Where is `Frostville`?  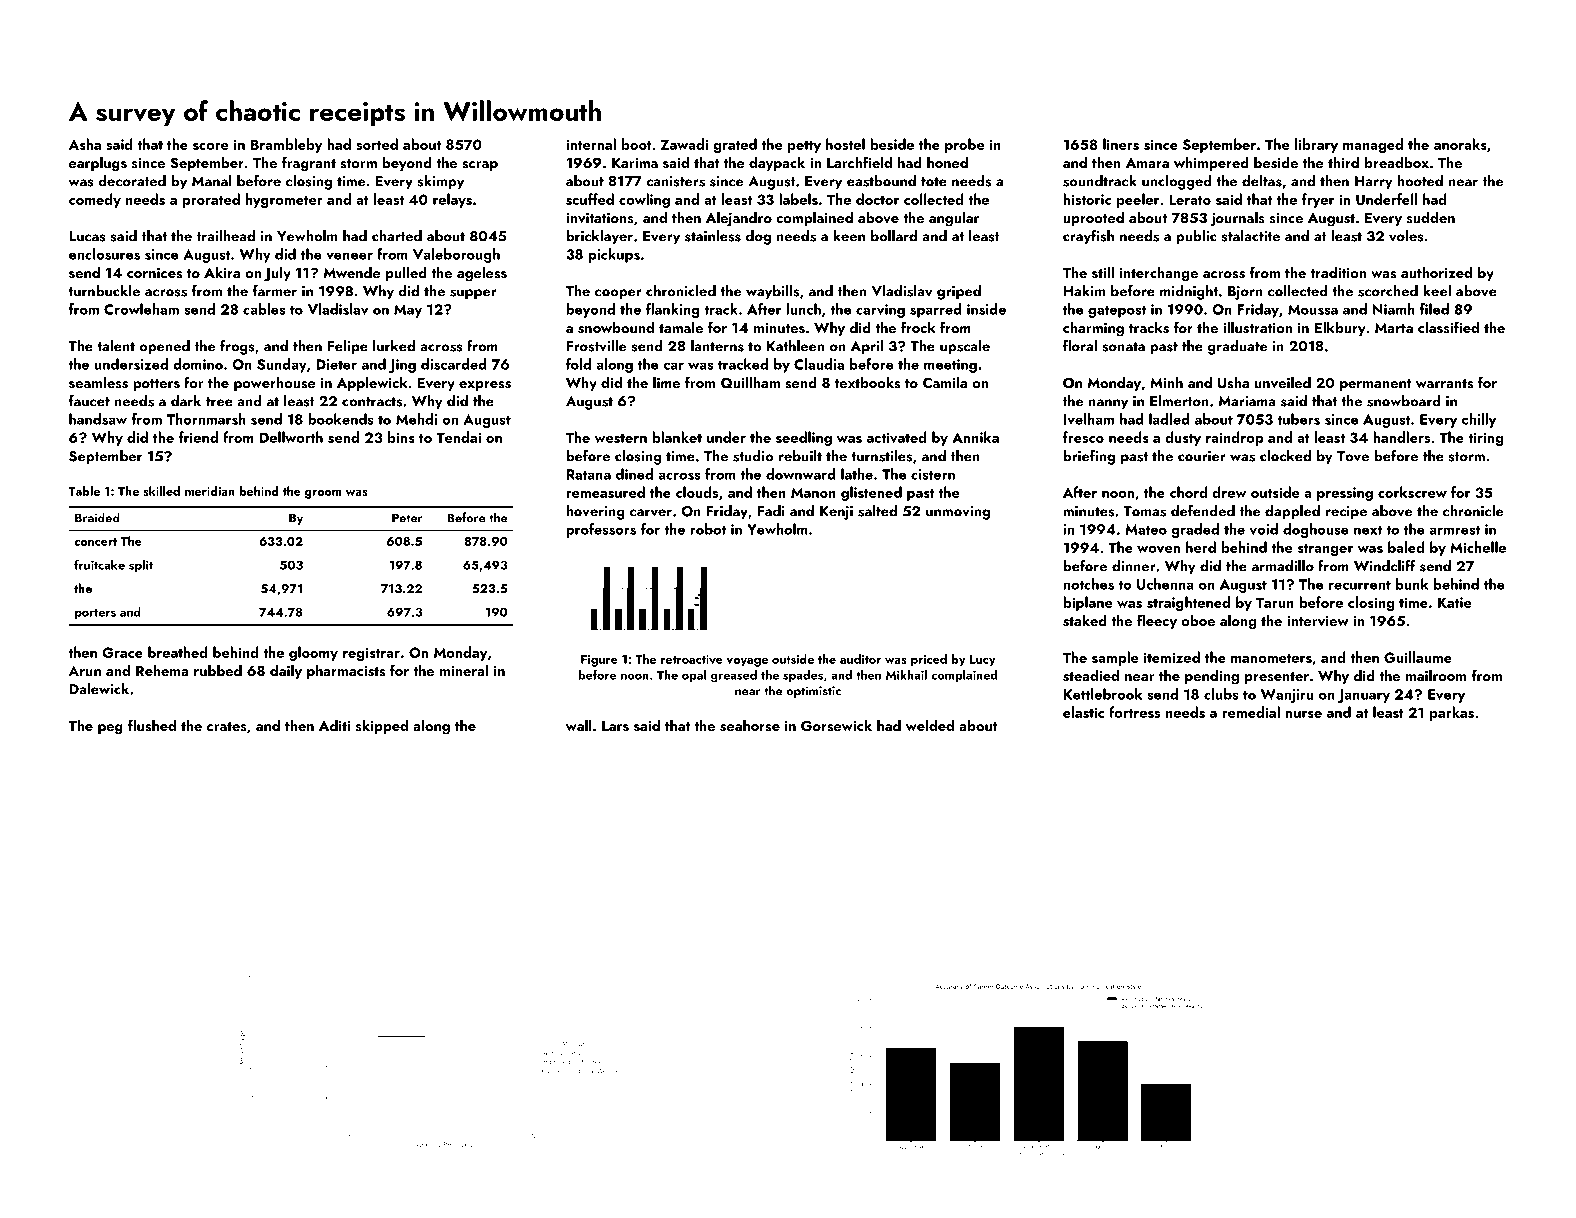
Frostville is located at coordinates (596, 346).
